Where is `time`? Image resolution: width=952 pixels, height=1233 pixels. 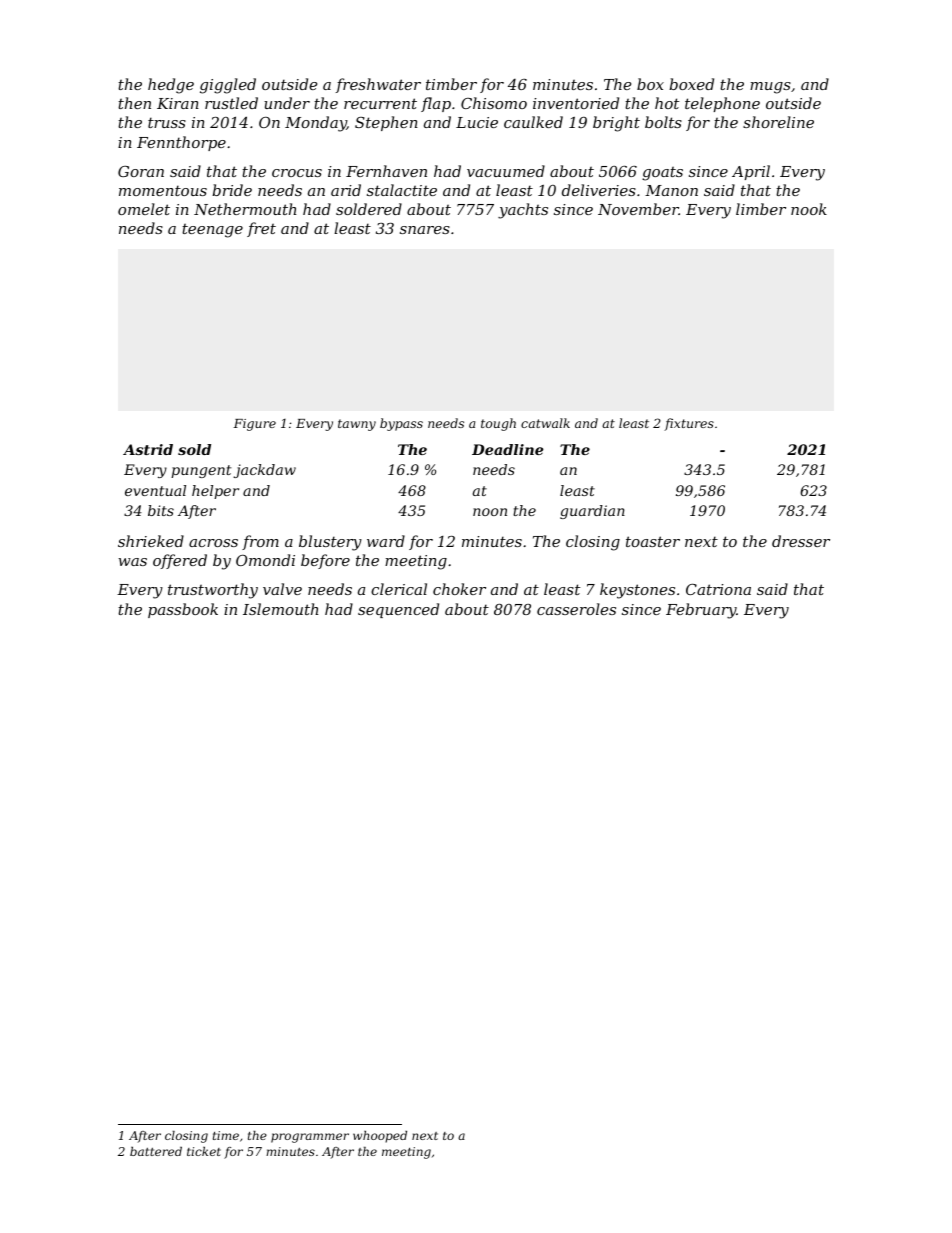 time is located at coordinates (226, 1135).
